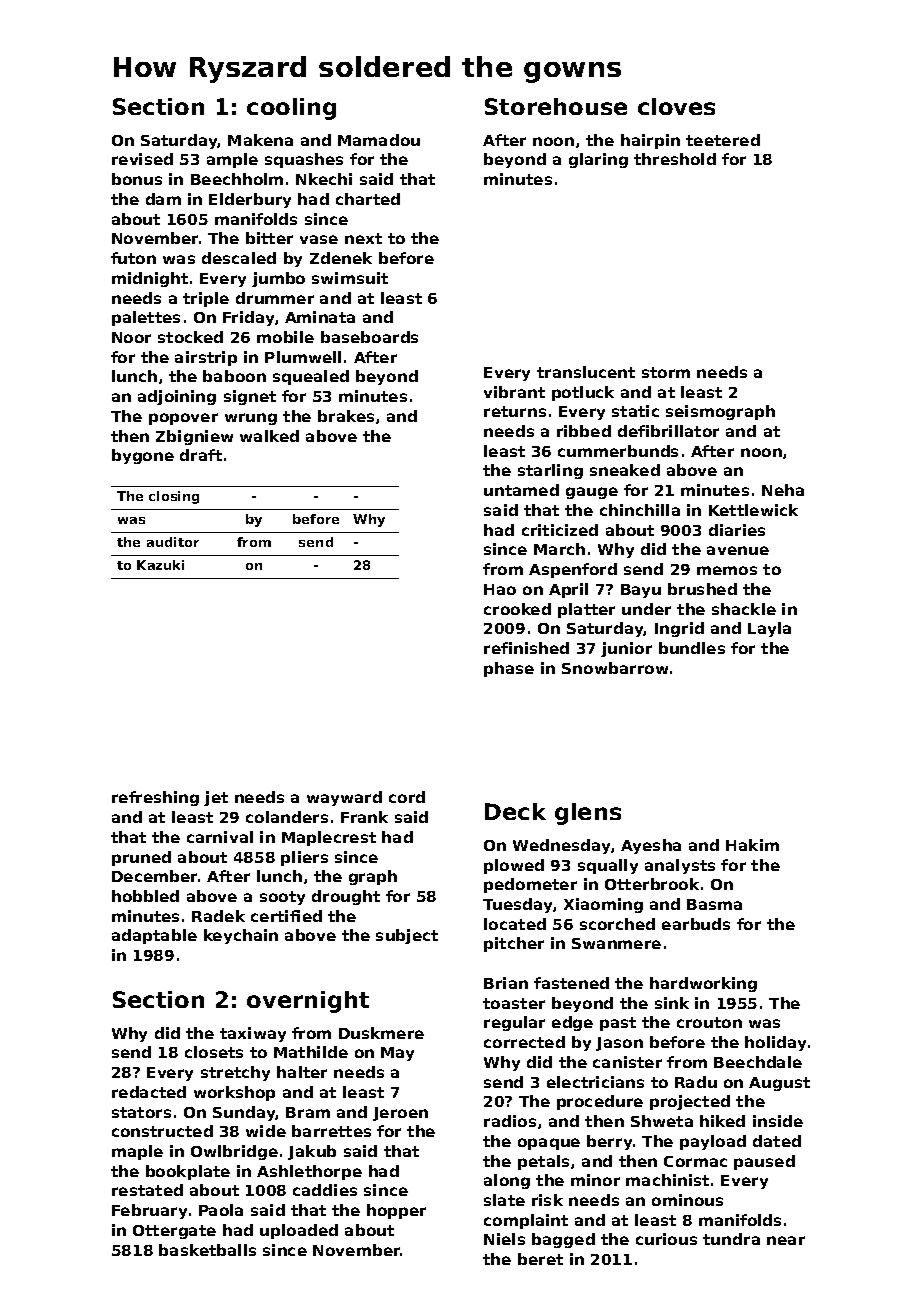 This image has height=1314, width=924. What do you see at coordinates (174, 1232) in the image?
I see `Ottergate` at bounding box center [174, 1232].
